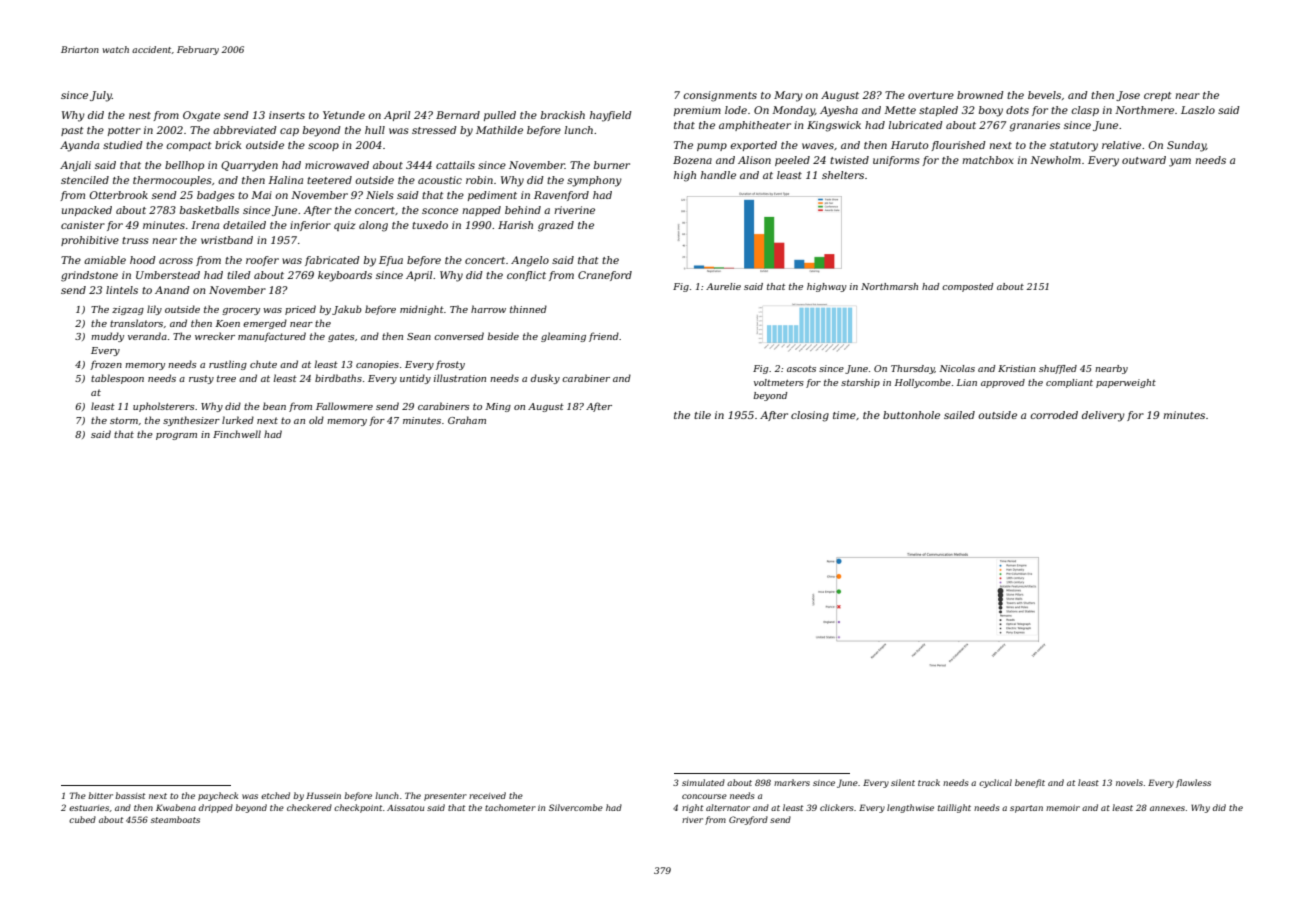 The width and height of the document is (1308, 924). Describe the element at coordinates (987, 160) in the document. I see `matchbox` at that location.
